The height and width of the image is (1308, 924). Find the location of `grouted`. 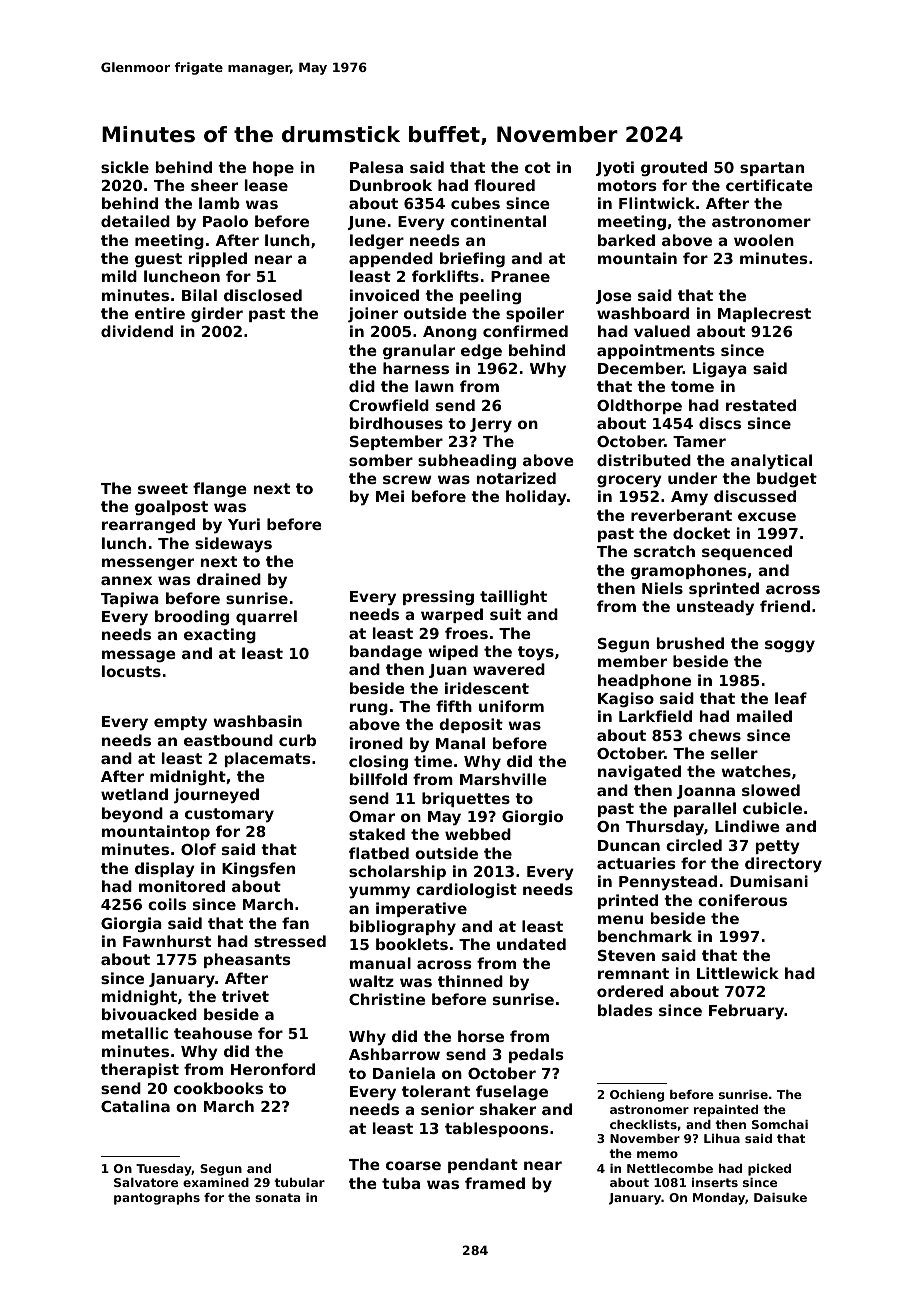

grouted is located at coordinates (674, 168).
